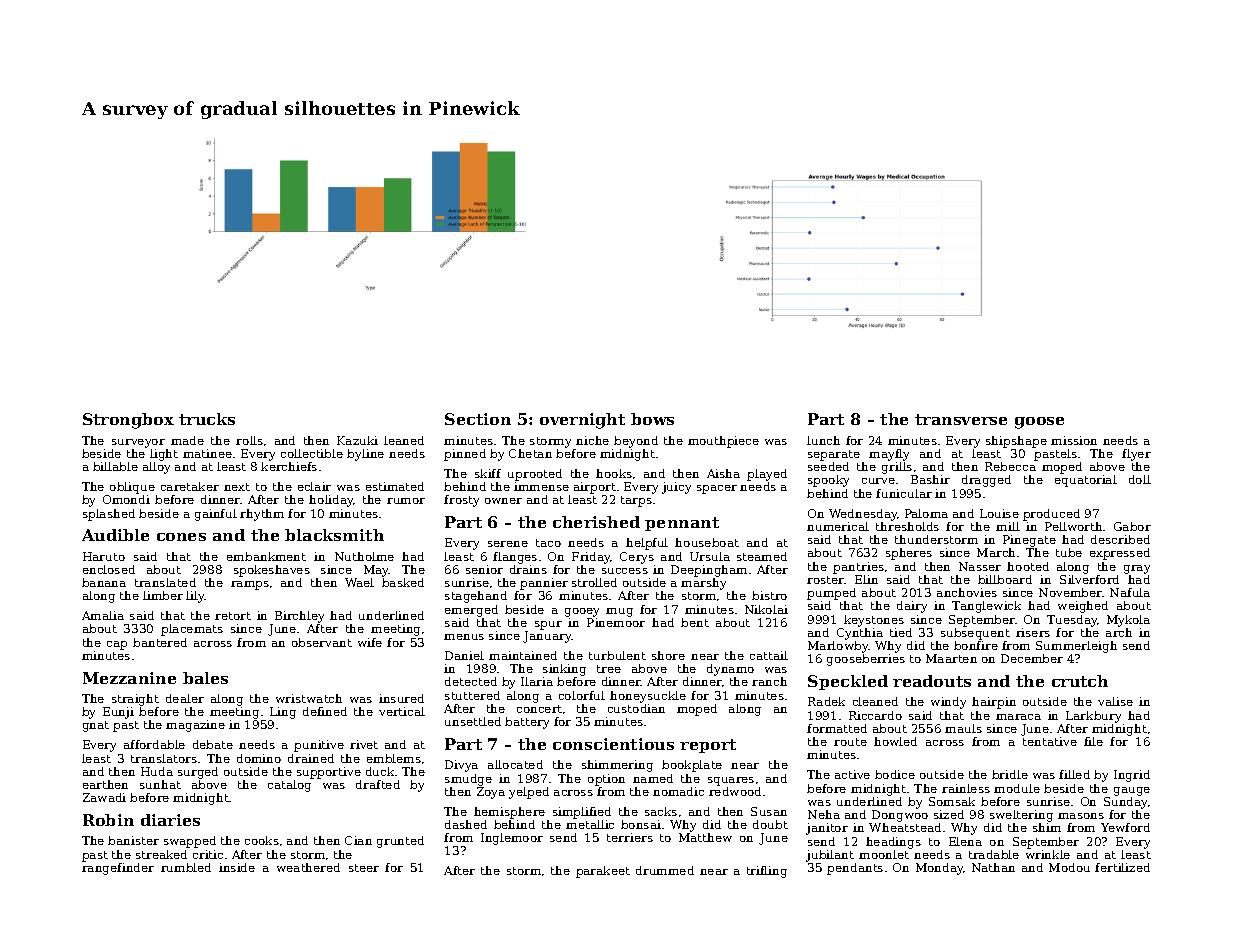  I want to click on drummed, so click(665, 870).
